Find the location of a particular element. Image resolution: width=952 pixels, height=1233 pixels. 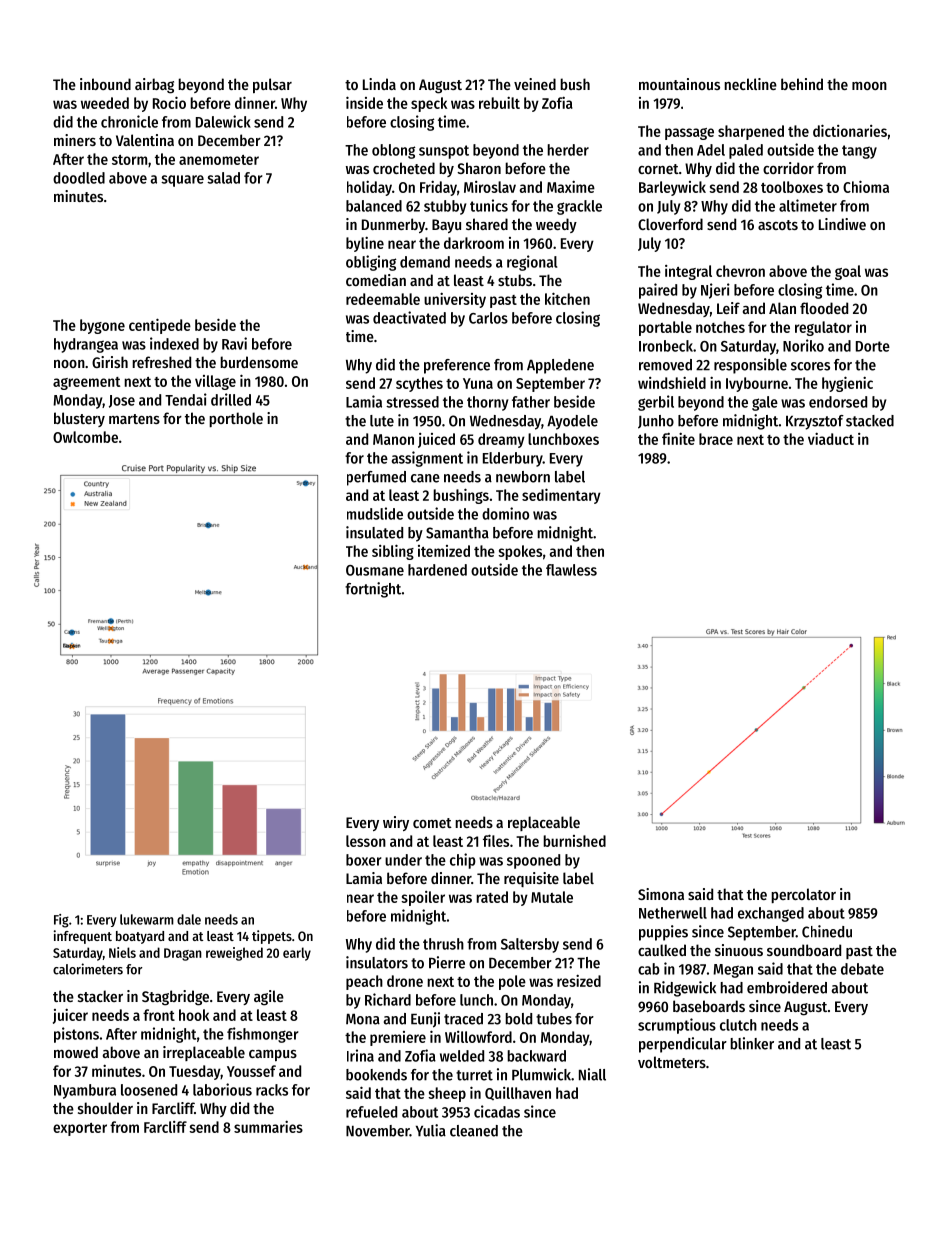

calorimeters is located at coordinates (88, 969).
